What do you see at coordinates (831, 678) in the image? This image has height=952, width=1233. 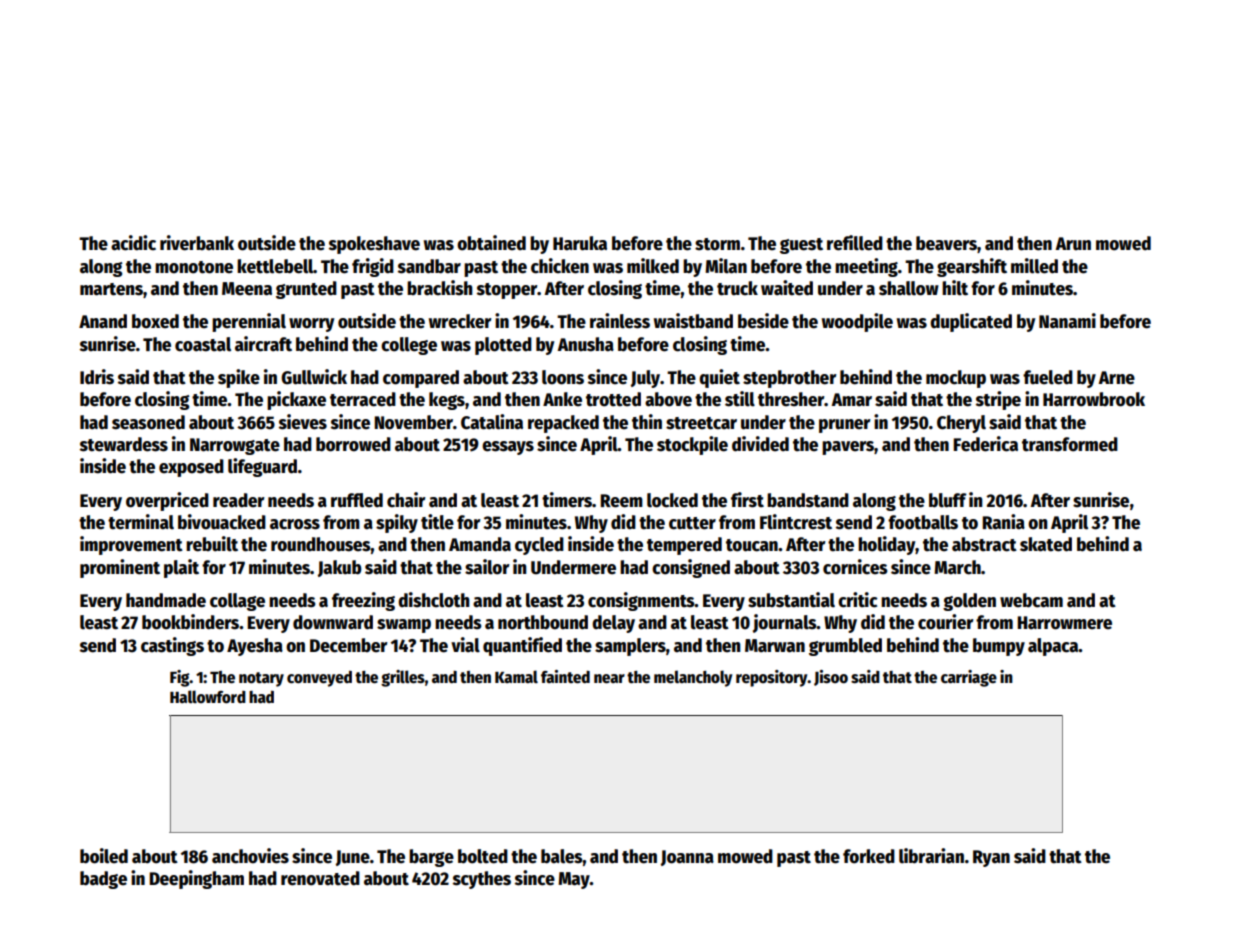 I see `Jisoo` at bounding box center [831, 678].
